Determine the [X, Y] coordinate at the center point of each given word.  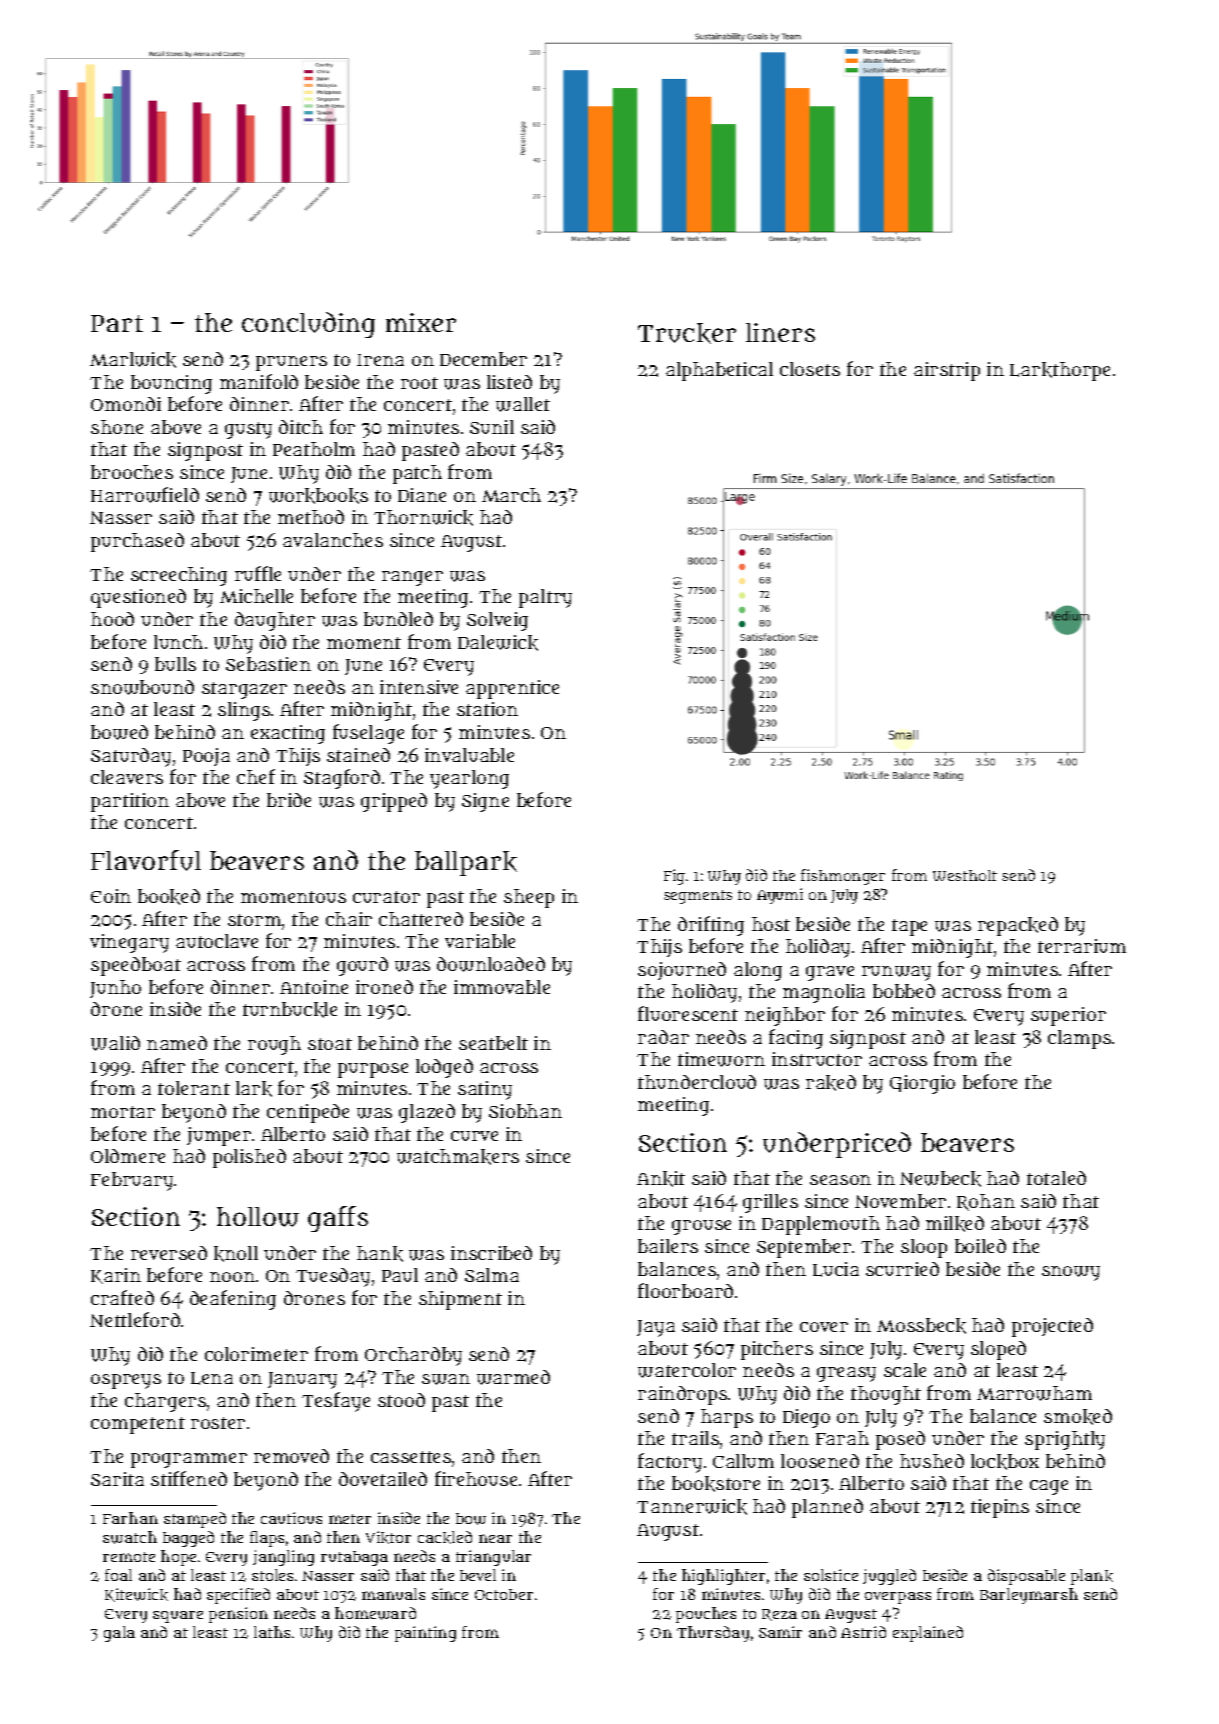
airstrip [947, 371]
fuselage [368, 734]
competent [138, 1425]
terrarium [1082, 946]
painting [425, 1634]
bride [289, 800]
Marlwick [133, 360]
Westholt [965, 875]
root [419, 383]
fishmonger [843, 877]
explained [928, 1634]
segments [698, 897]
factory [670, 1463]
